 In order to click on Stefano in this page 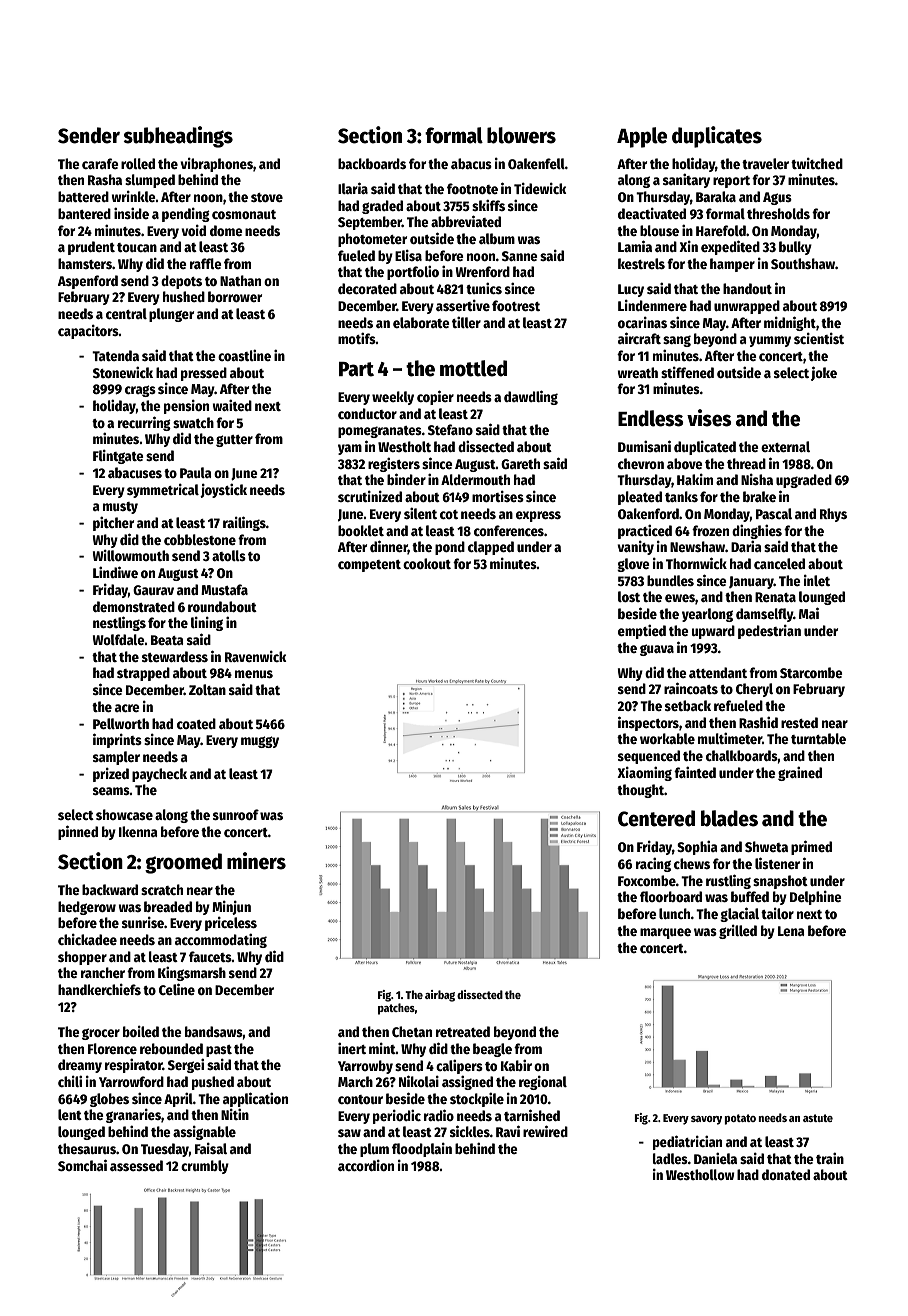, I will do `click(450, 429)`.
